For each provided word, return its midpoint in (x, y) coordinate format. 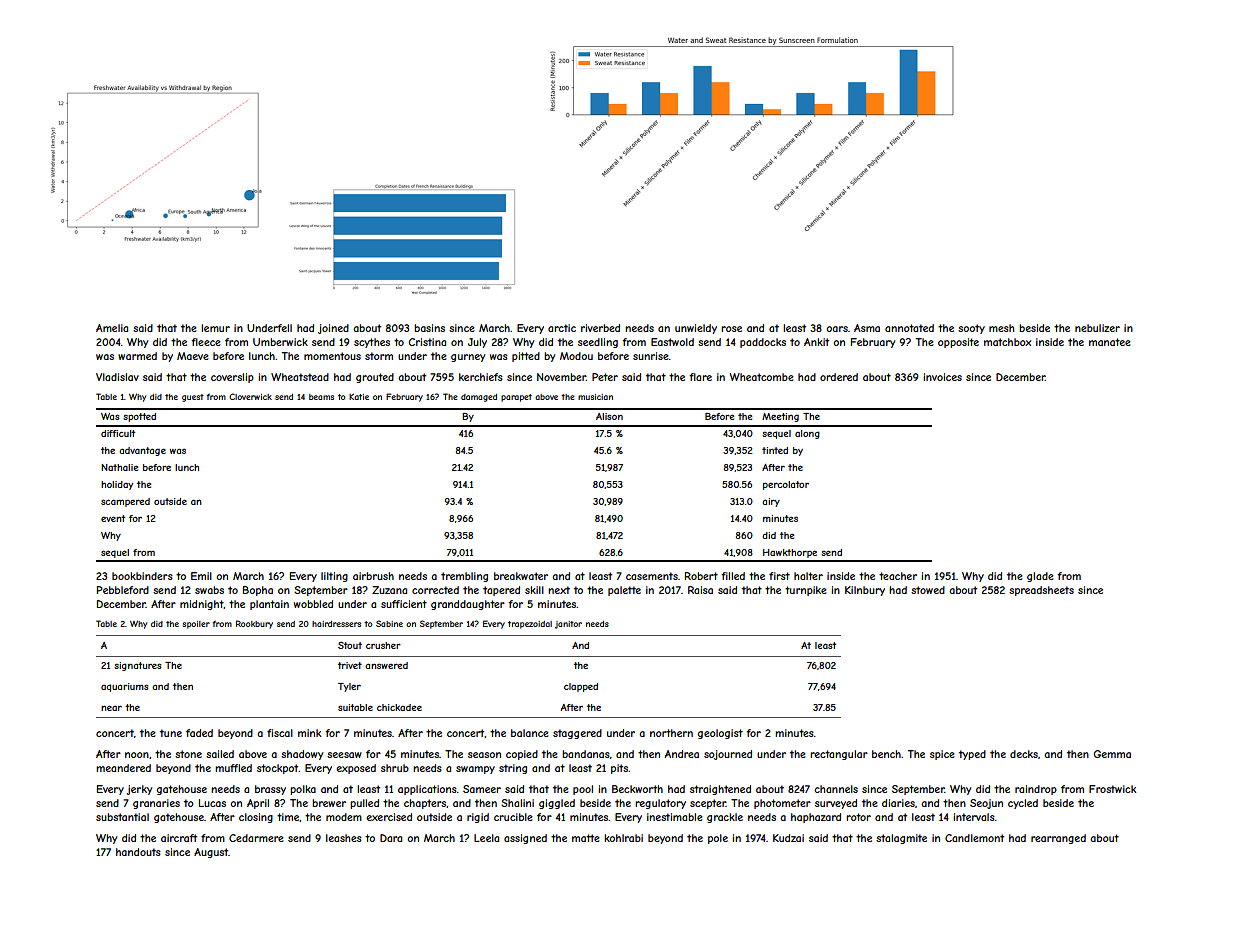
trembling (464, 577)
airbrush (373, 576)
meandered (123, 768)
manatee (1110, 342)
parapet (516, 398)
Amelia (112, 328)
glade (1040, 577)
